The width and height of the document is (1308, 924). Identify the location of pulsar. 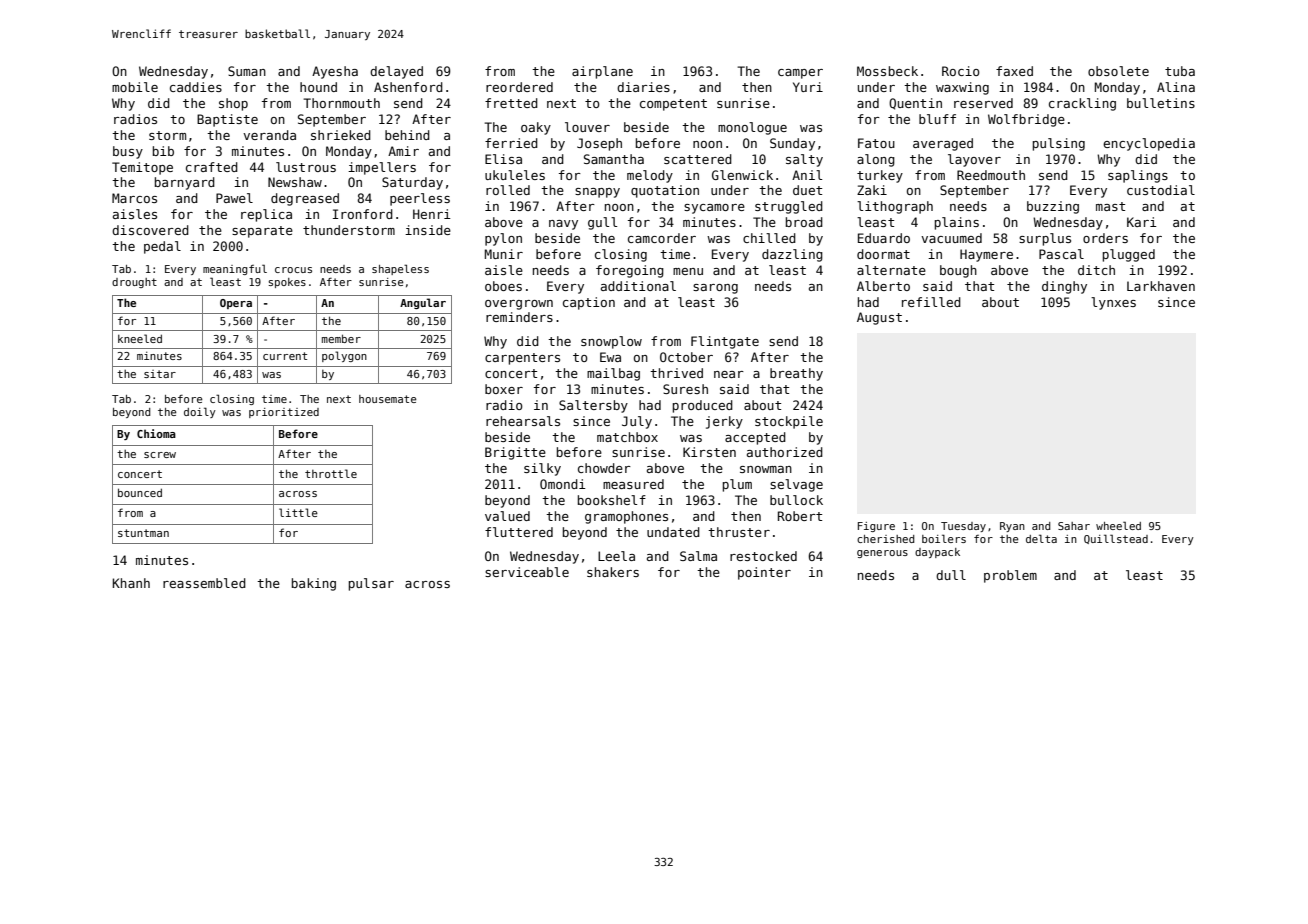
(371, 584).
